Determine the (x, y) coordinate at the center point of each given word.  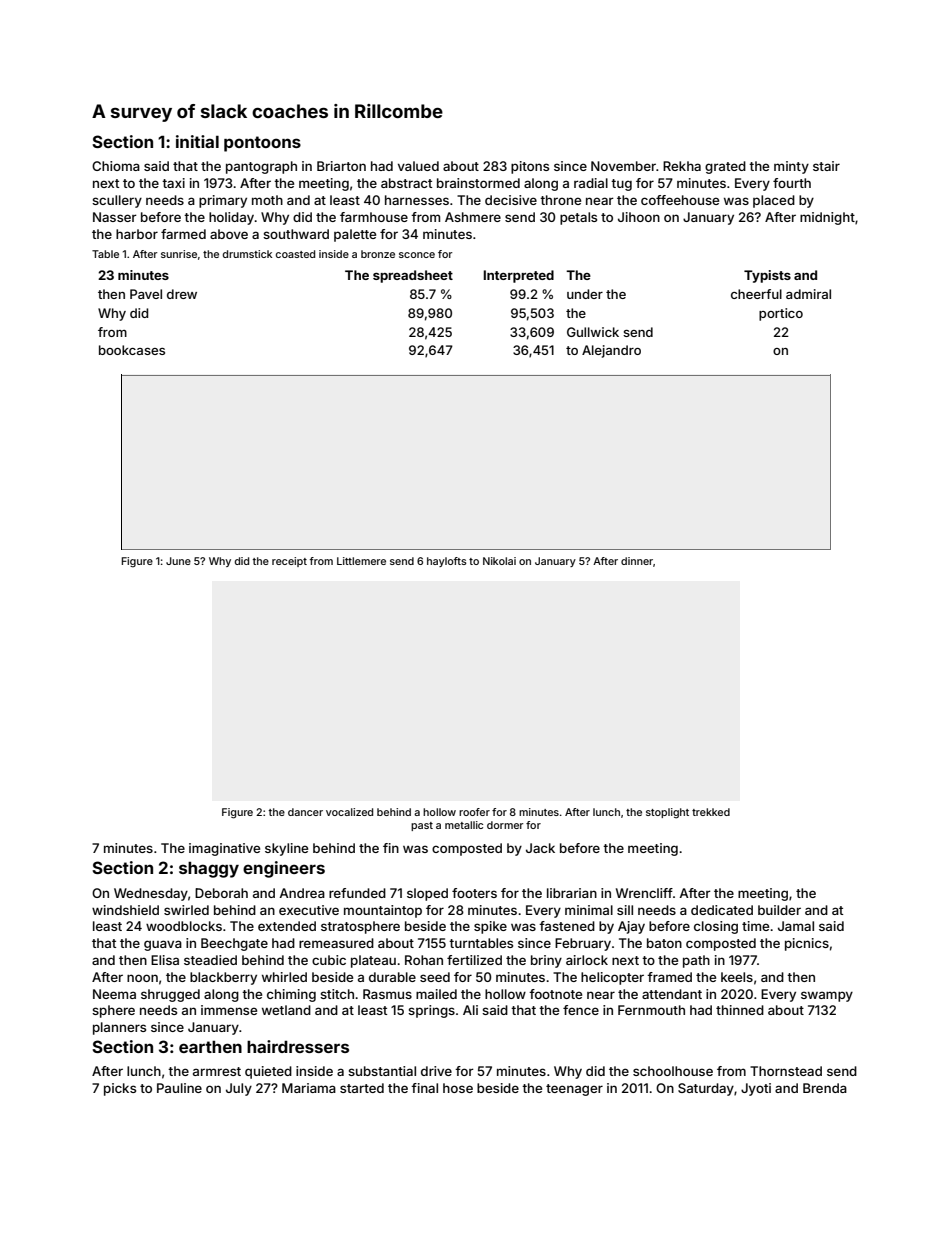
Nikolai (499, 561)
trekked (711, 812)
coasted (295, 254)
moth (267, 200)
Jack (540, 848)
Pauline (179, 1088)
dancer (305, 812)
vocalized (349, 812)
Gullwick (593, 332)
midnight (827, 218)
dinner (637, 561)
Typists (767, 276)
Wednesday (151, 894)
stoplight (667, 813)
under (585, 294)
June (178, 561)
